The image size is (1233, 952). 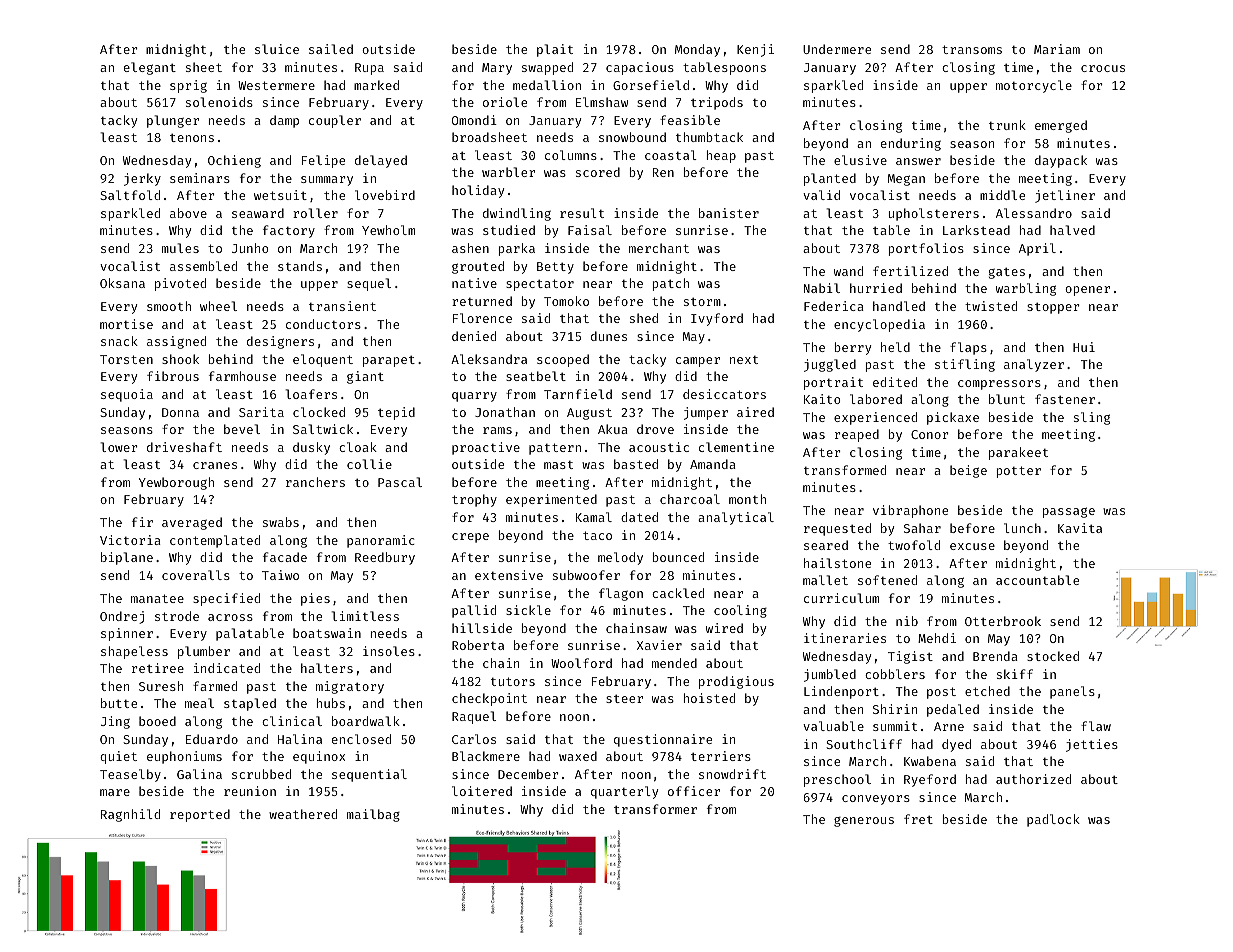 I want to click on curriculum, so click(x=841, y=598).
